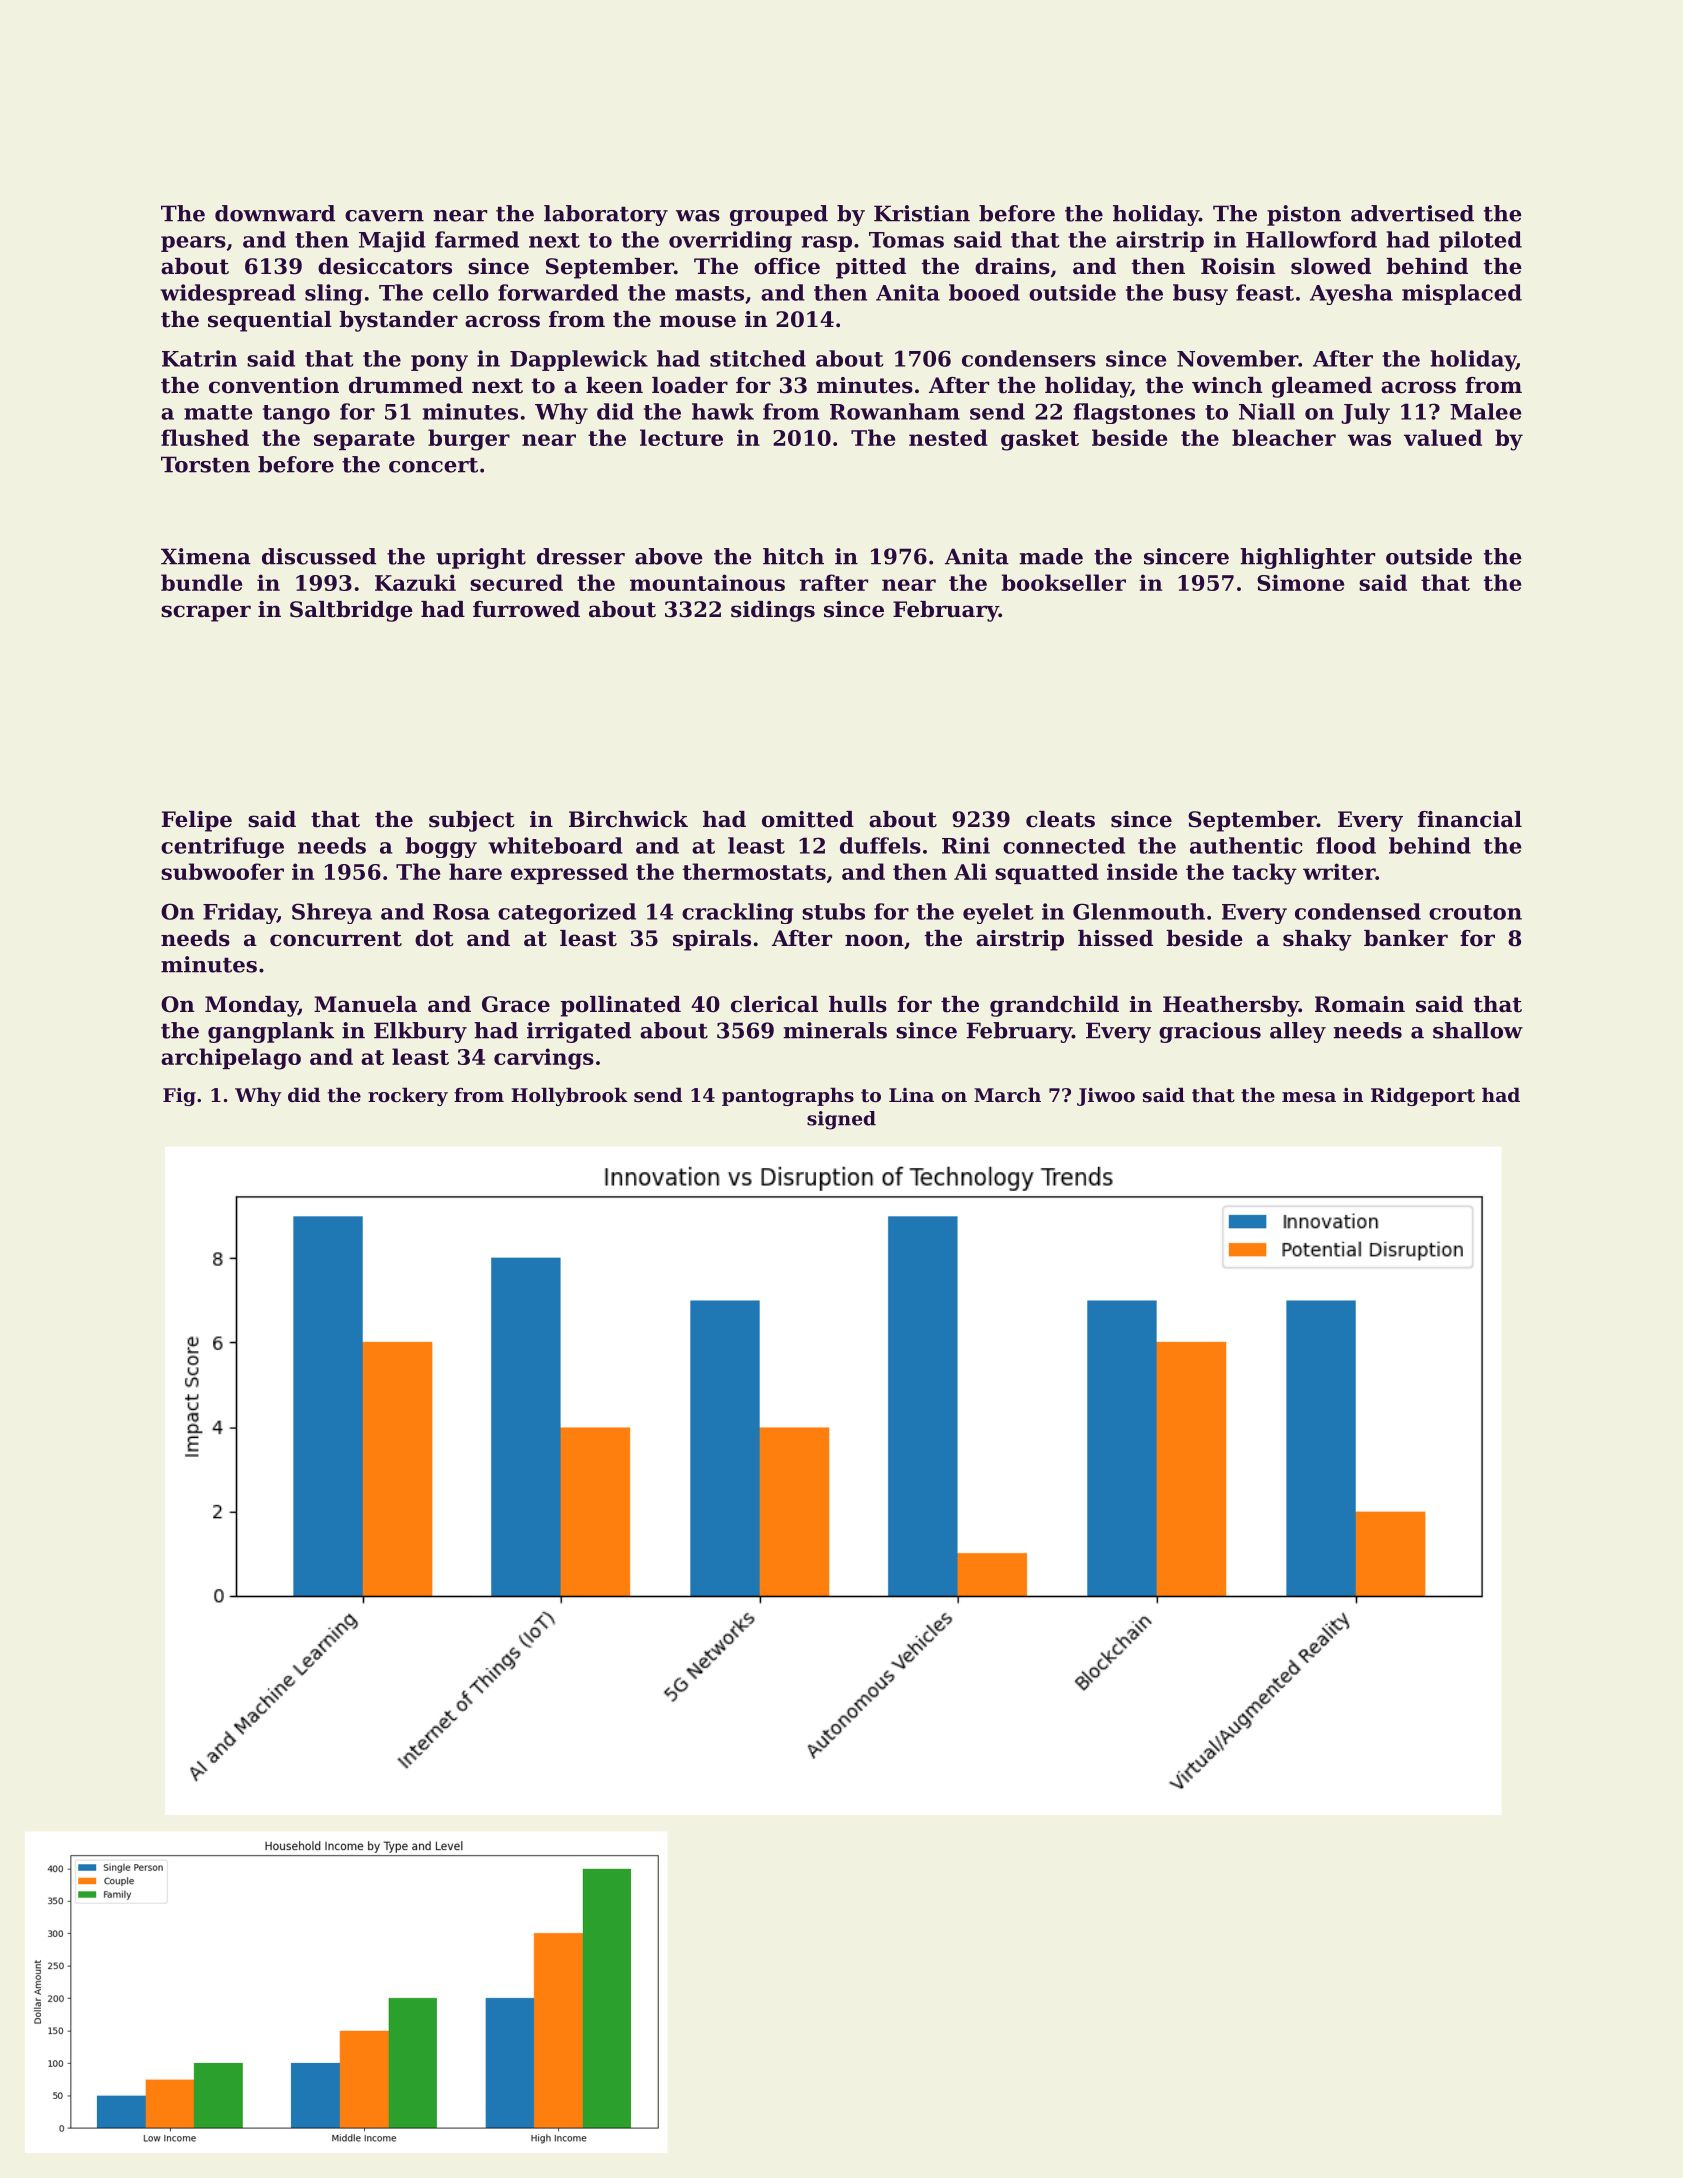 The width and height of the image is (1683, 2178). What do you see at coordinates (1406, 938) in the image?
I see `banker` at bounding box center [1406, 938].
